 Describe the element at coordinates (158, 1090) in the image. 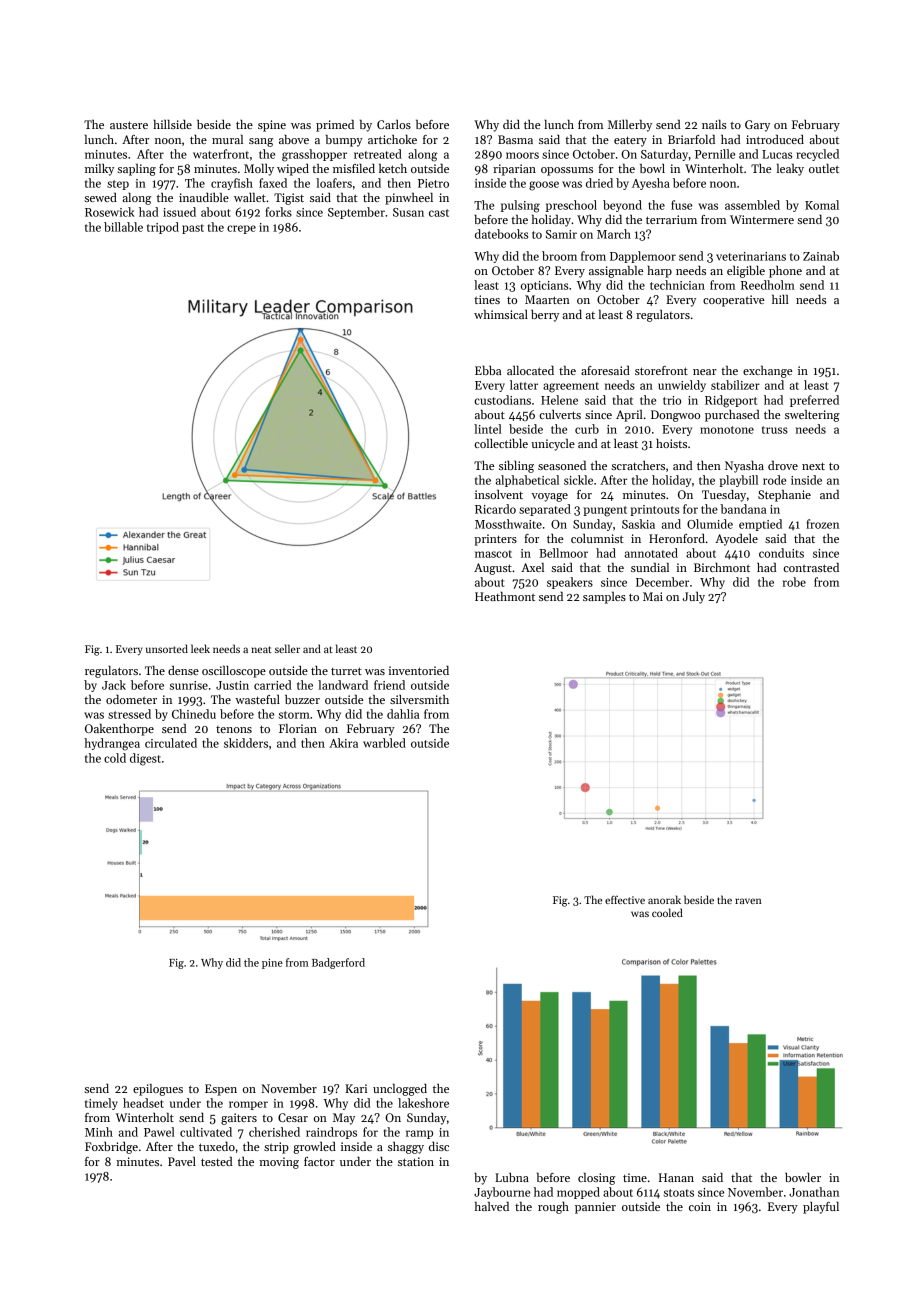

I see `epilogues` at that location.
